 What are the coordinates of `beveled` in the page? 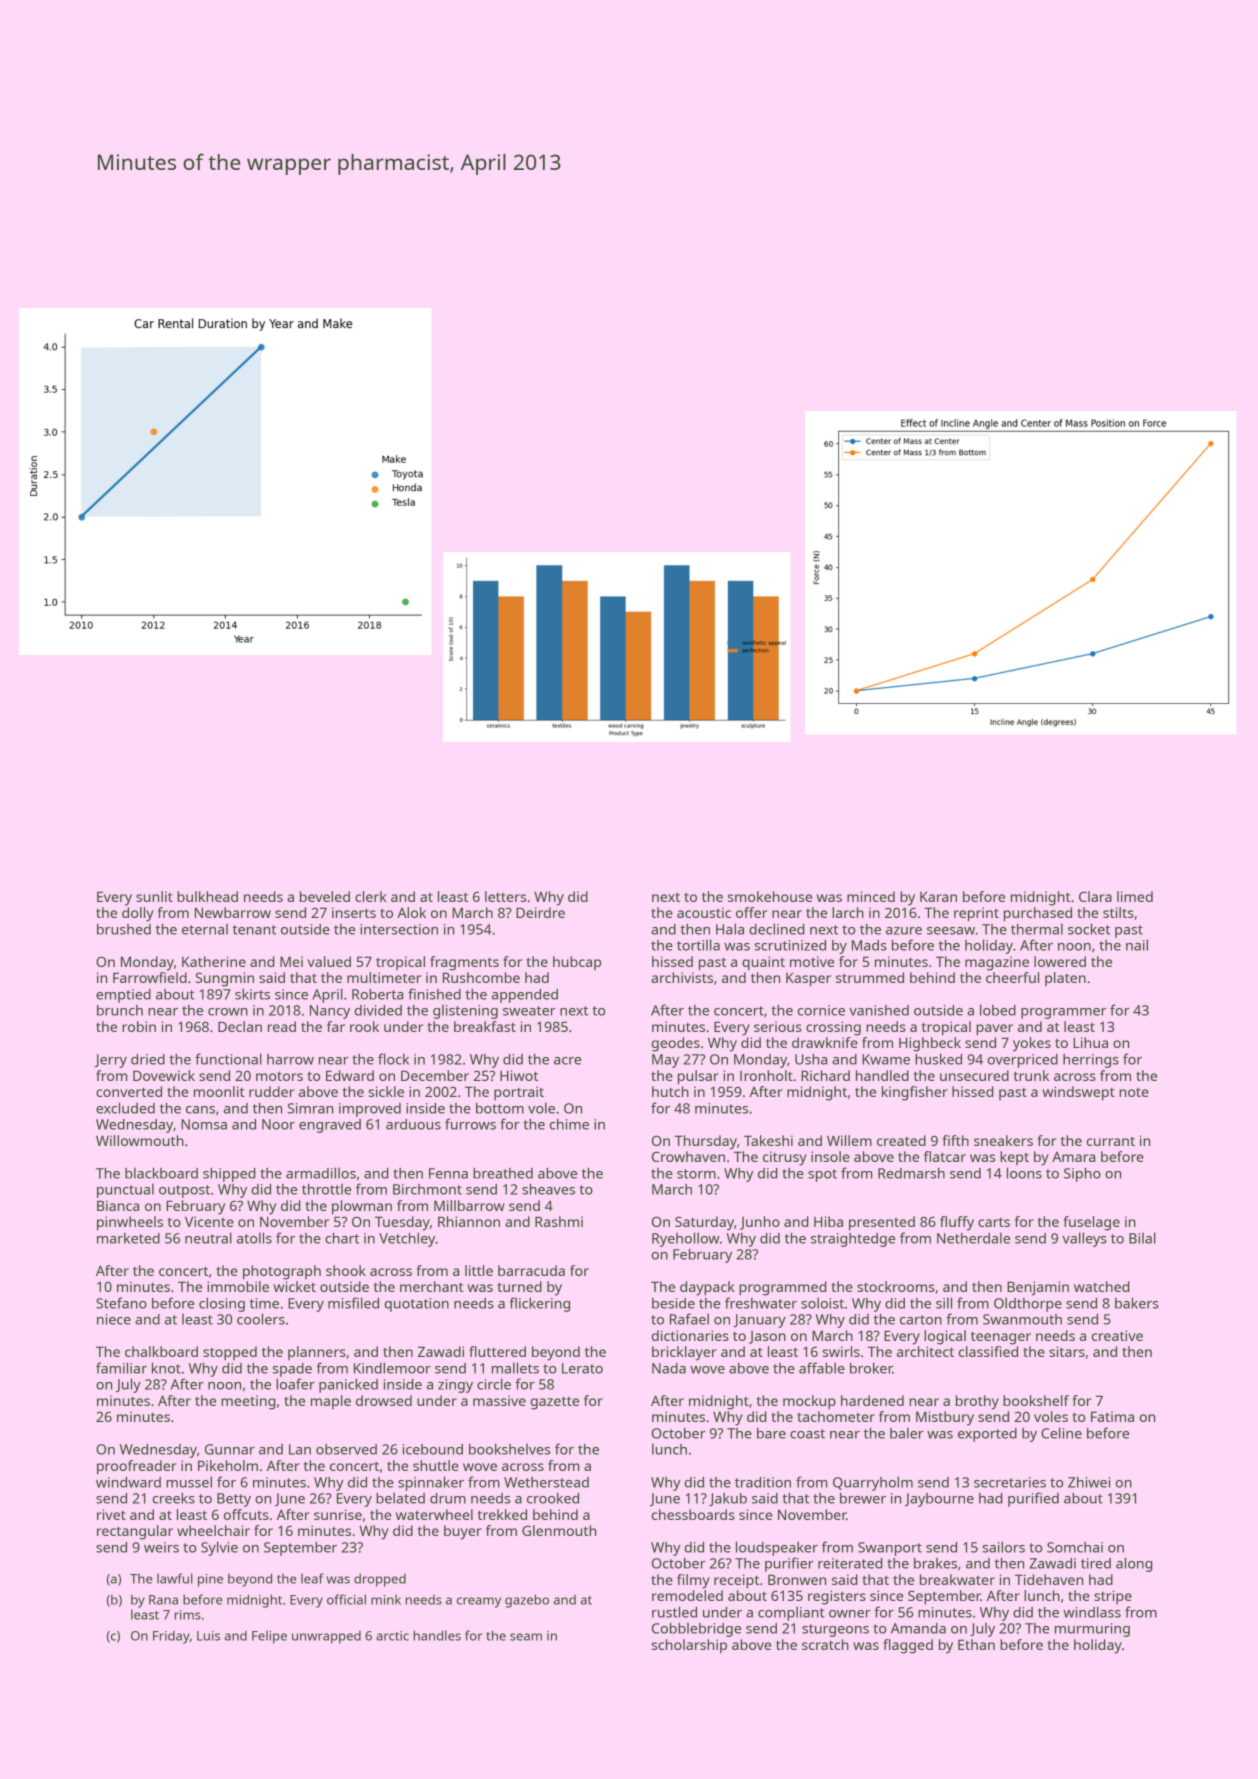 It's located at (325, 896).
